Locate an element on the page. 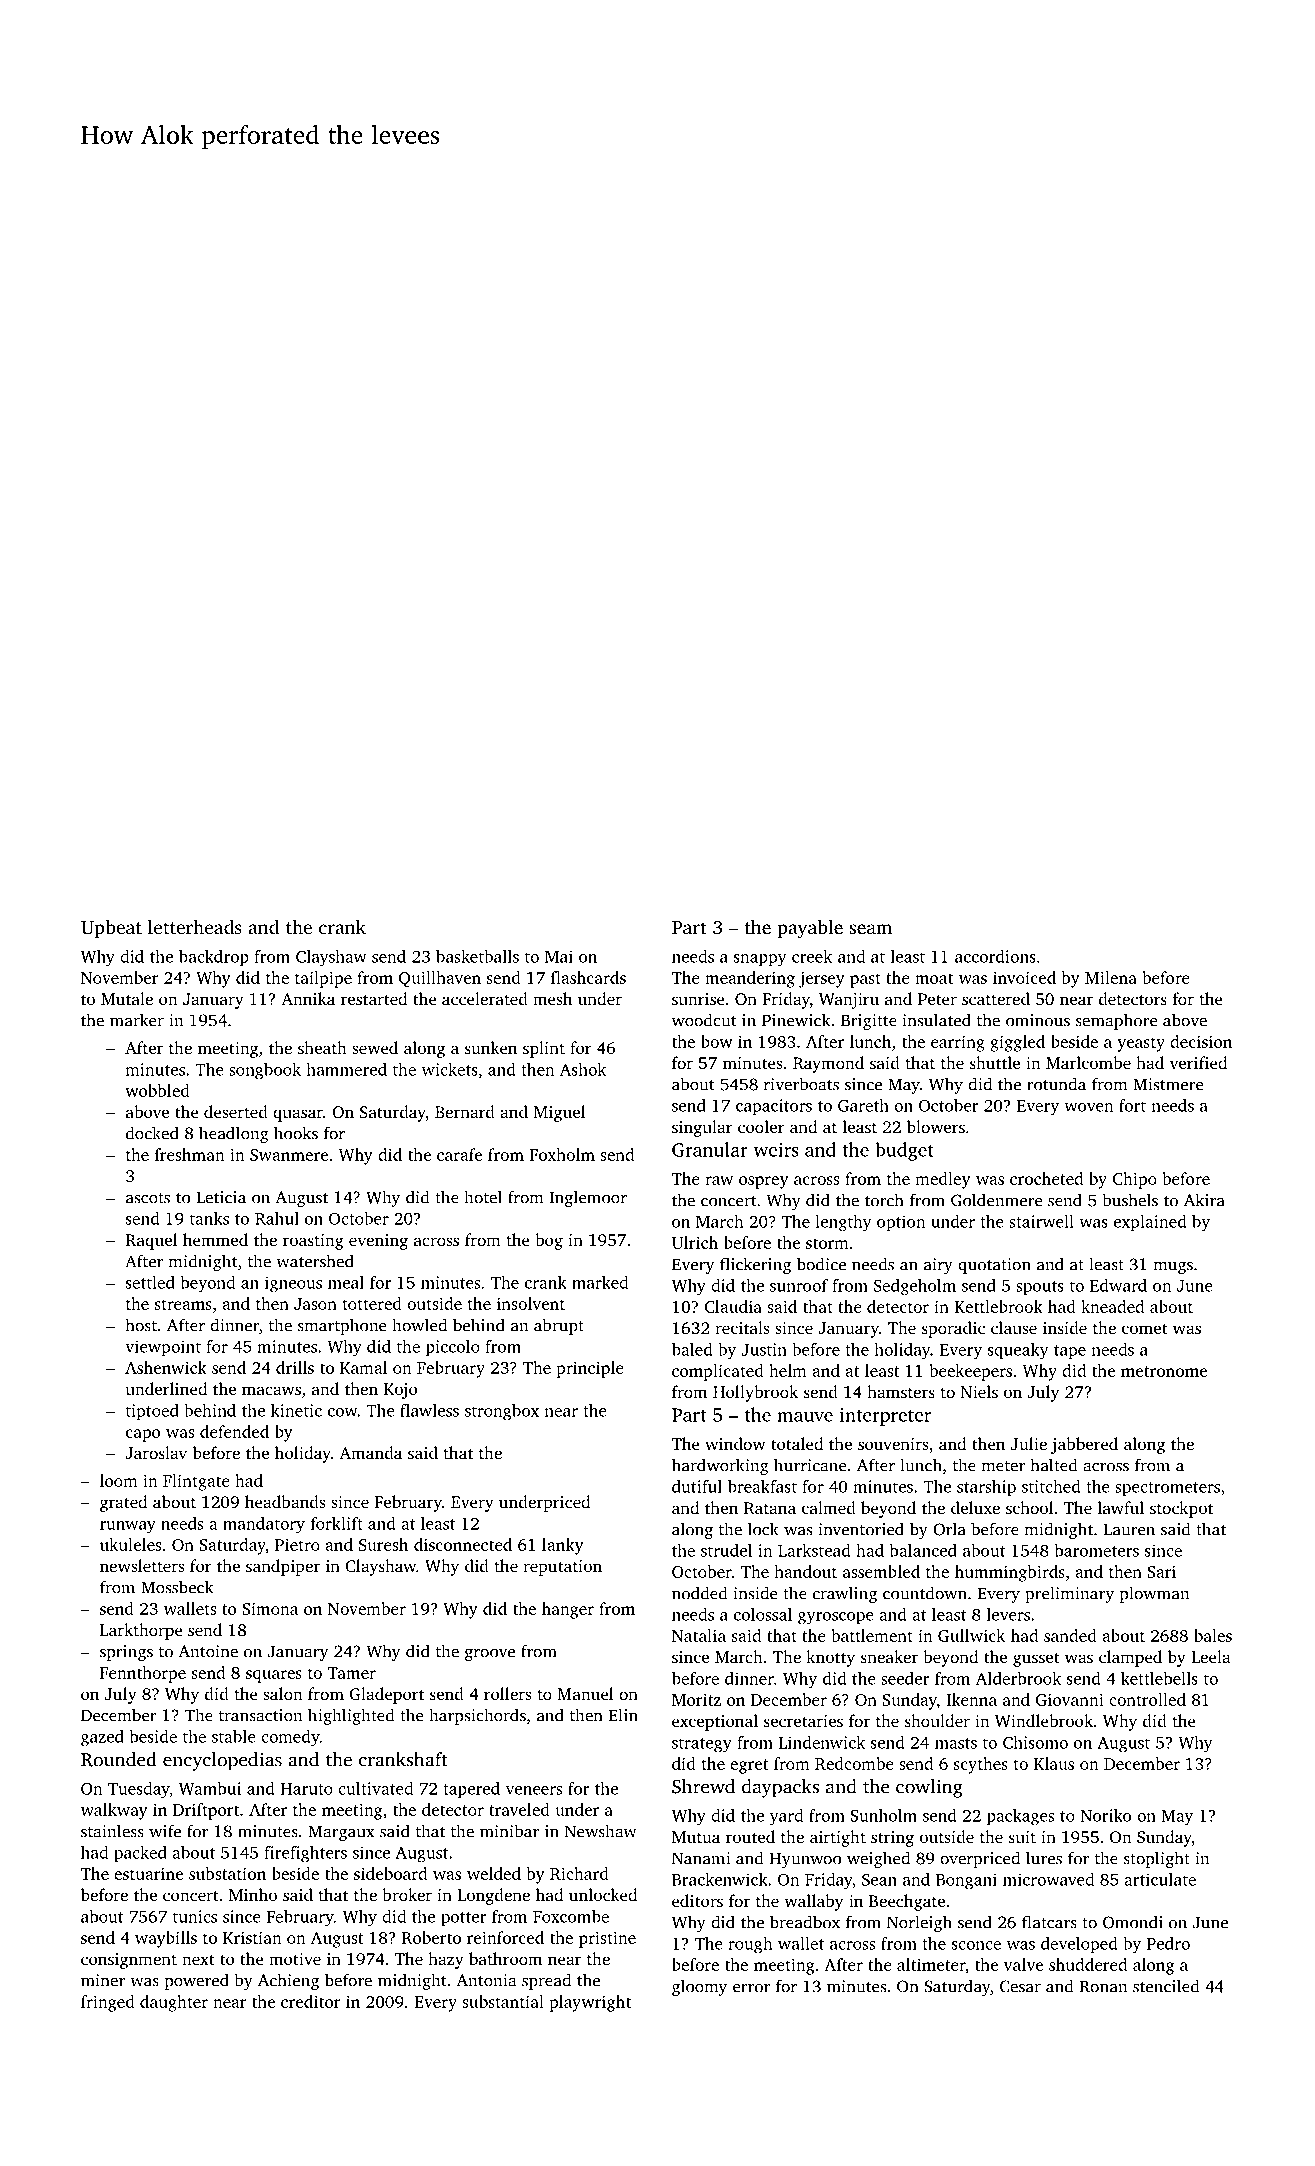 The height and width of the page is (2166, 1315). metronome is located at coordinates (1164, 1371).
